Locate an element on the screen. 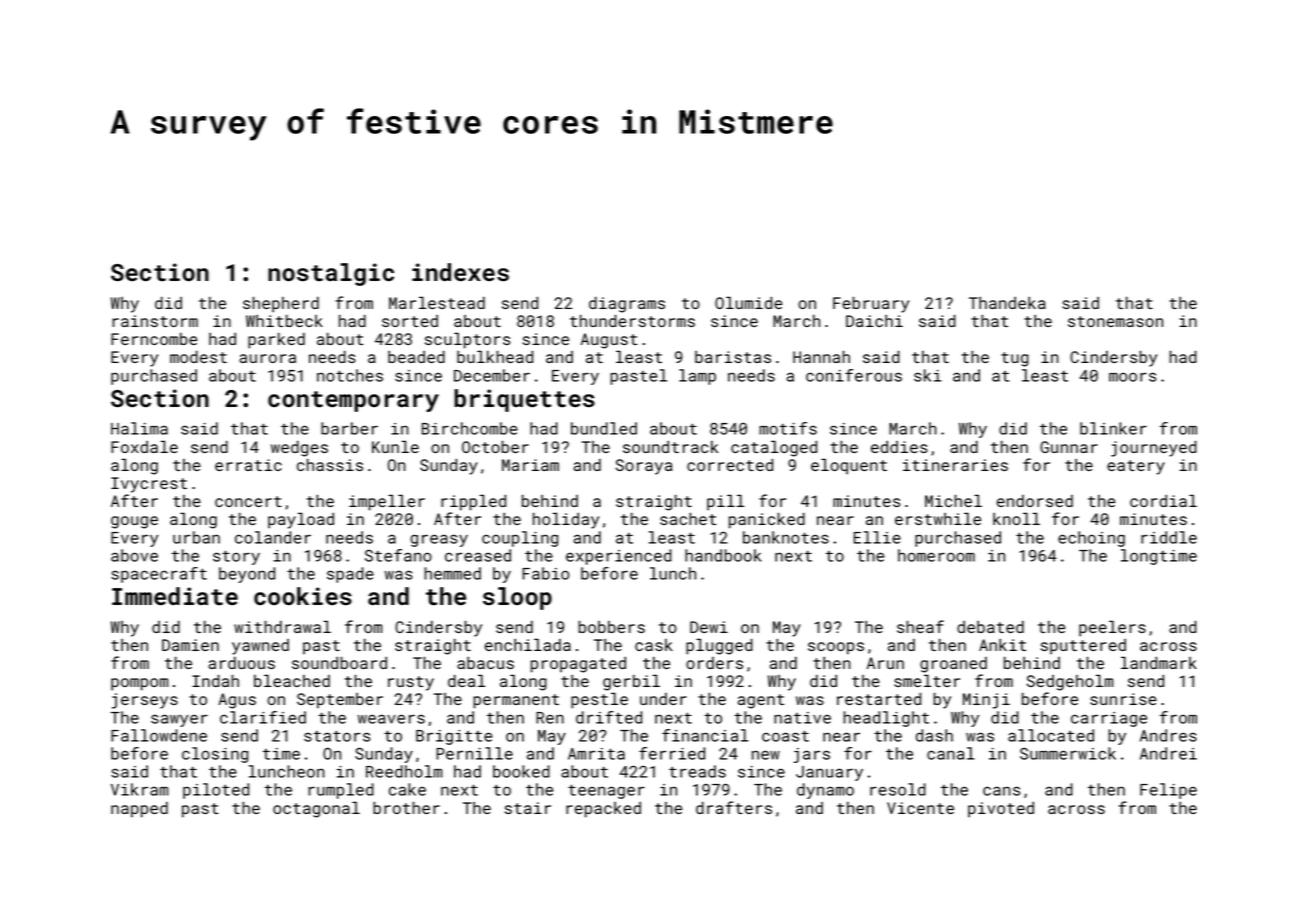  indexes is located at coordinates (460, 272).
